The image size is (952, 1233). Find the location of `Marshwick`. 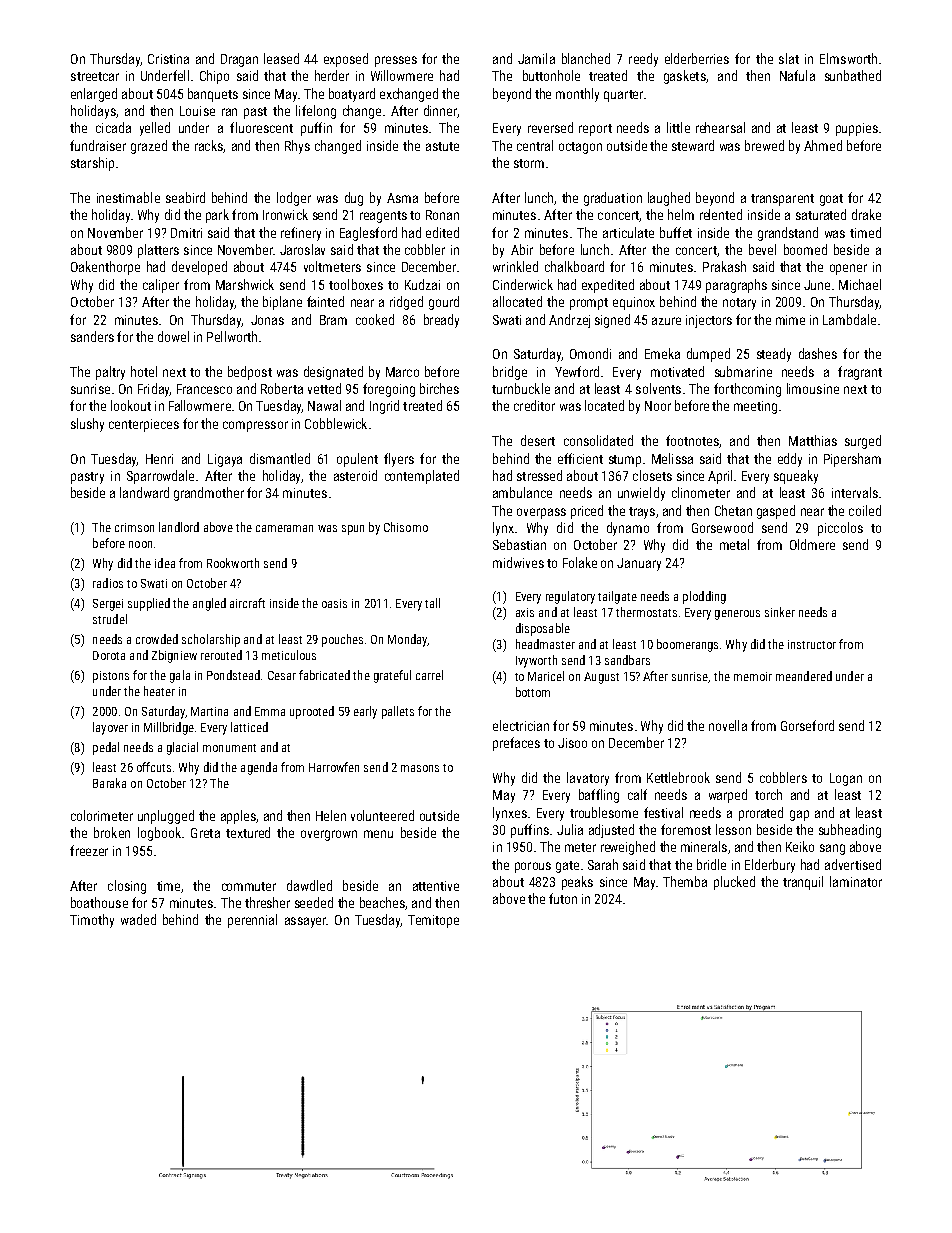

Marshwick is located at coordinates (245, 284).
